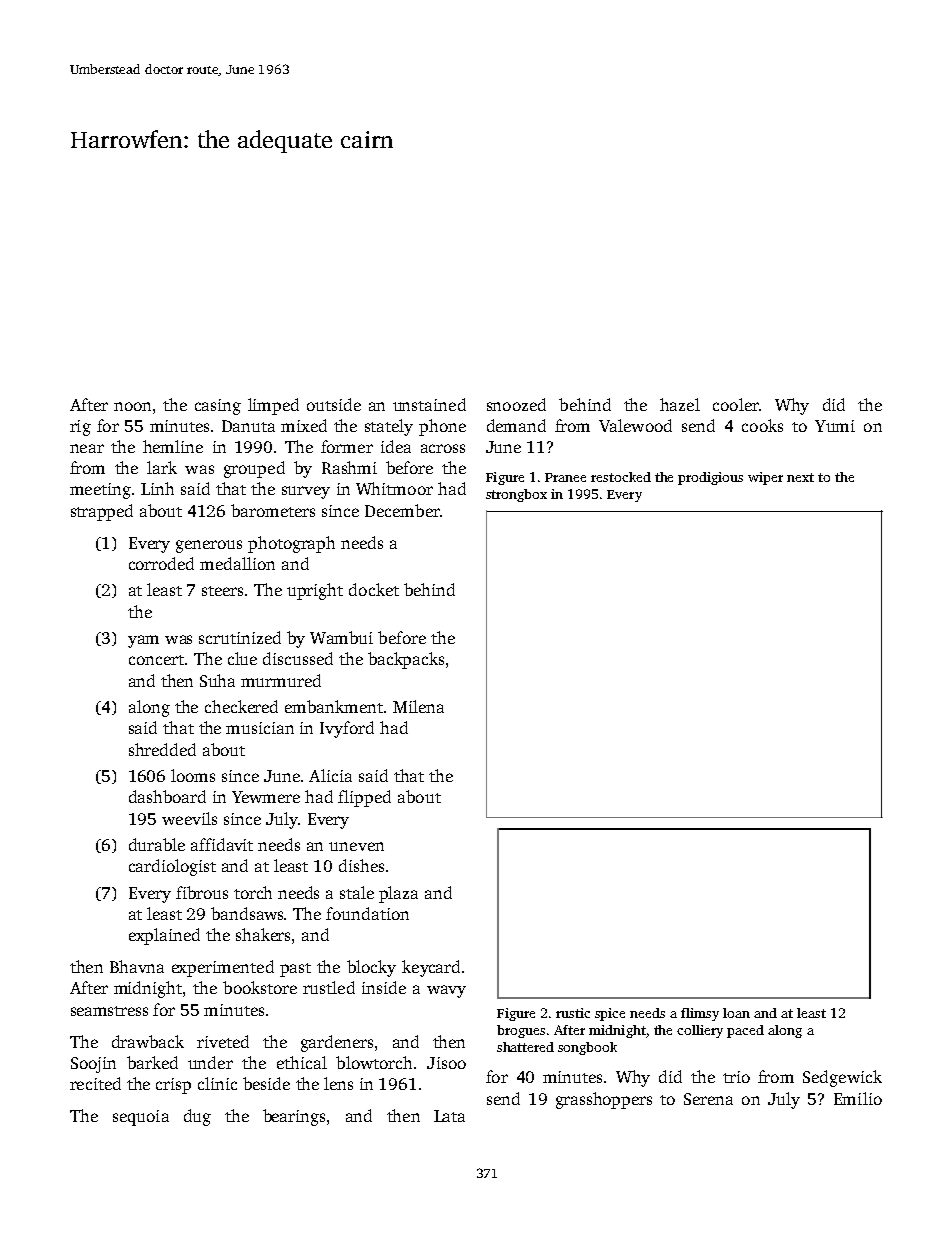 The image size is (952, 1233). Describe the element at coordinates (762, 425) in the screenshot. I see `cooks` at that location.
